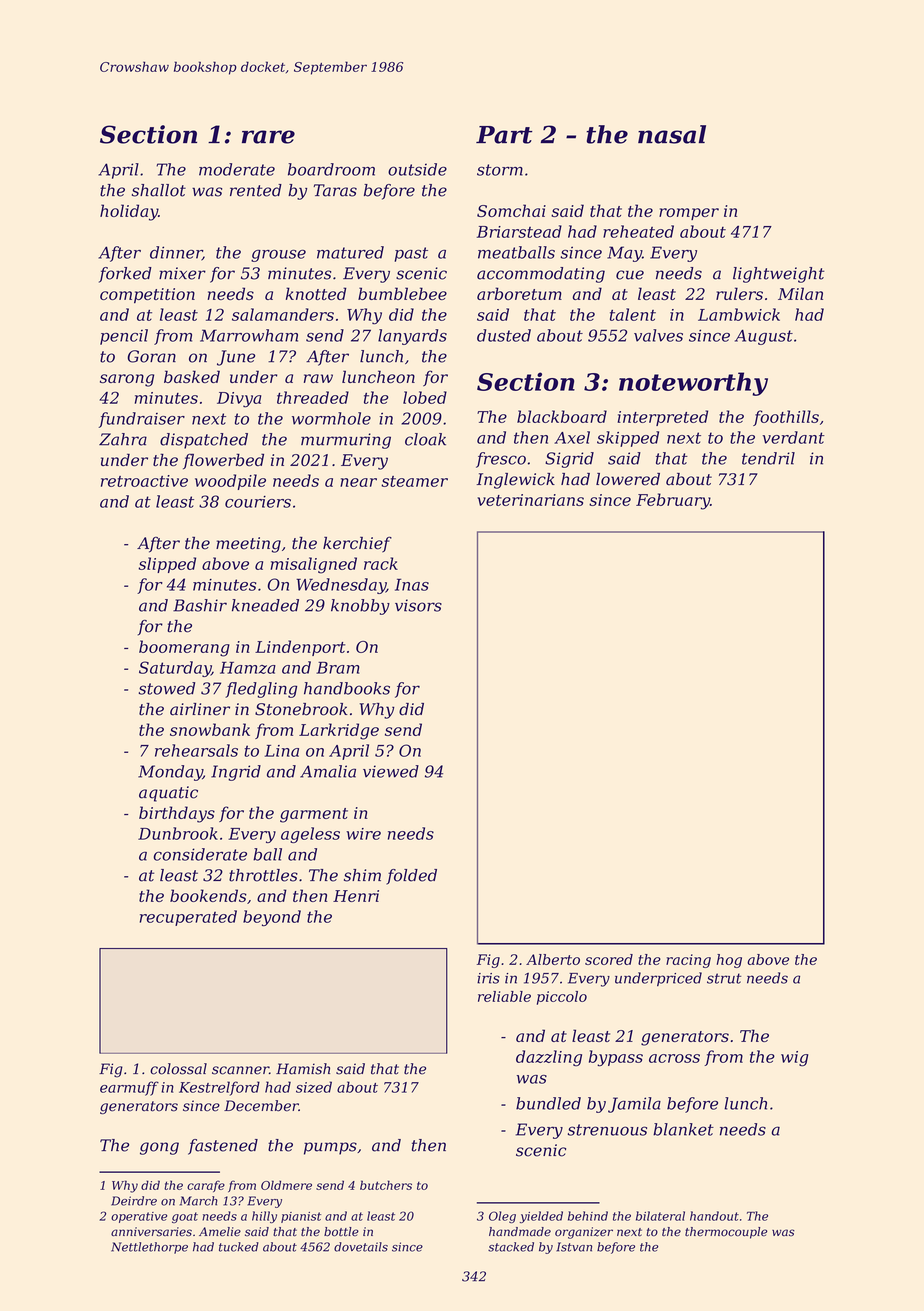  Describe the element at coordinates (739, 293) in the page. I see `rulers` at that location.
